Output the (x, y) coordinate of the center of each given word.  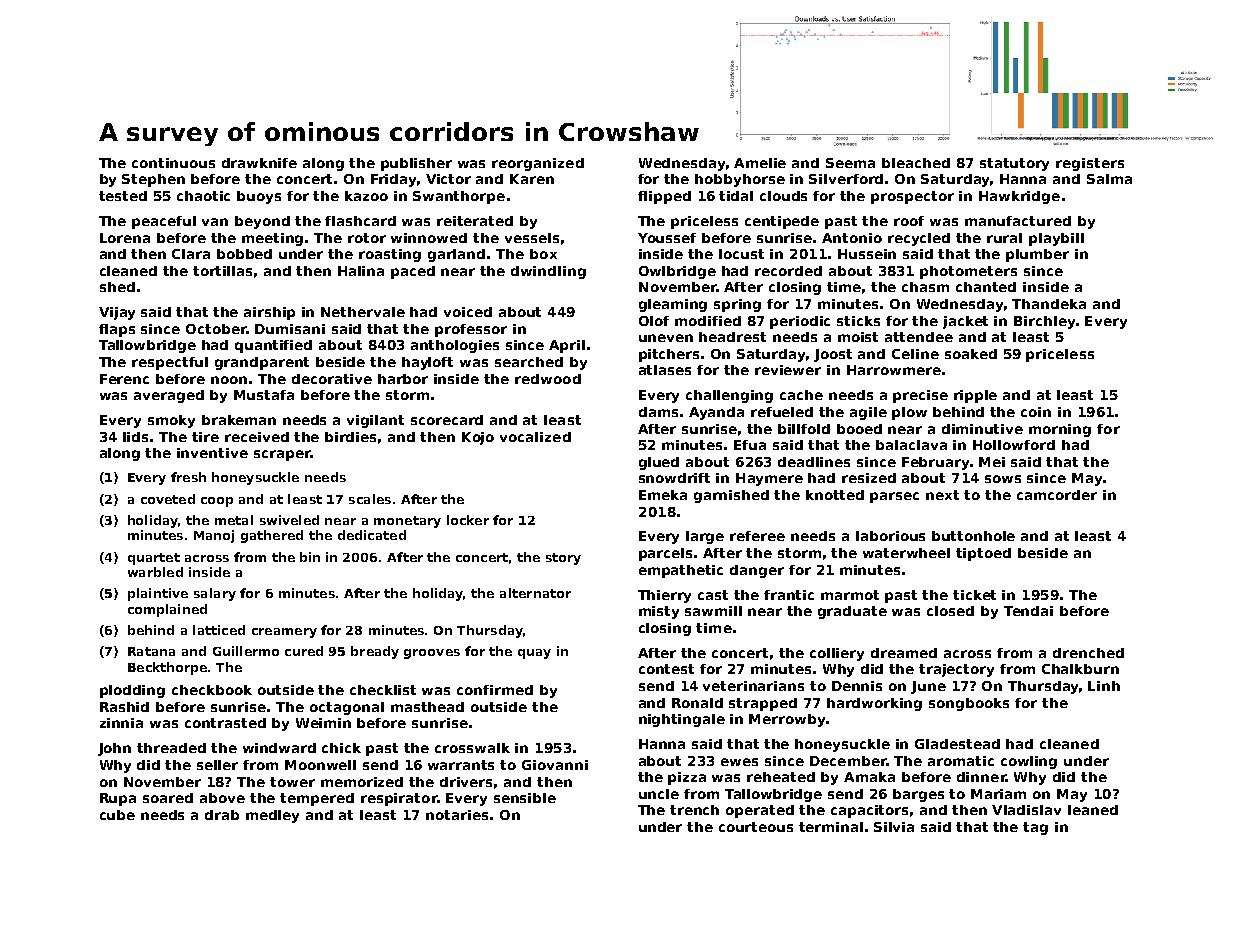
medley (272, 816)
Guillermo (246, 651)
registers (1090, 164)
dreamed (904, 653)
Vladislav (1026, 810)
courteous (756, 827)
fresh (188, 477)
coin (1036, 412)
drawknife (259, 163)
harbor (403, 379)
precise (920, 396)
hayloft (427, 363)
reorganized (538, 164)
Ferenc (124, 379)
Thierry (664, 596)
